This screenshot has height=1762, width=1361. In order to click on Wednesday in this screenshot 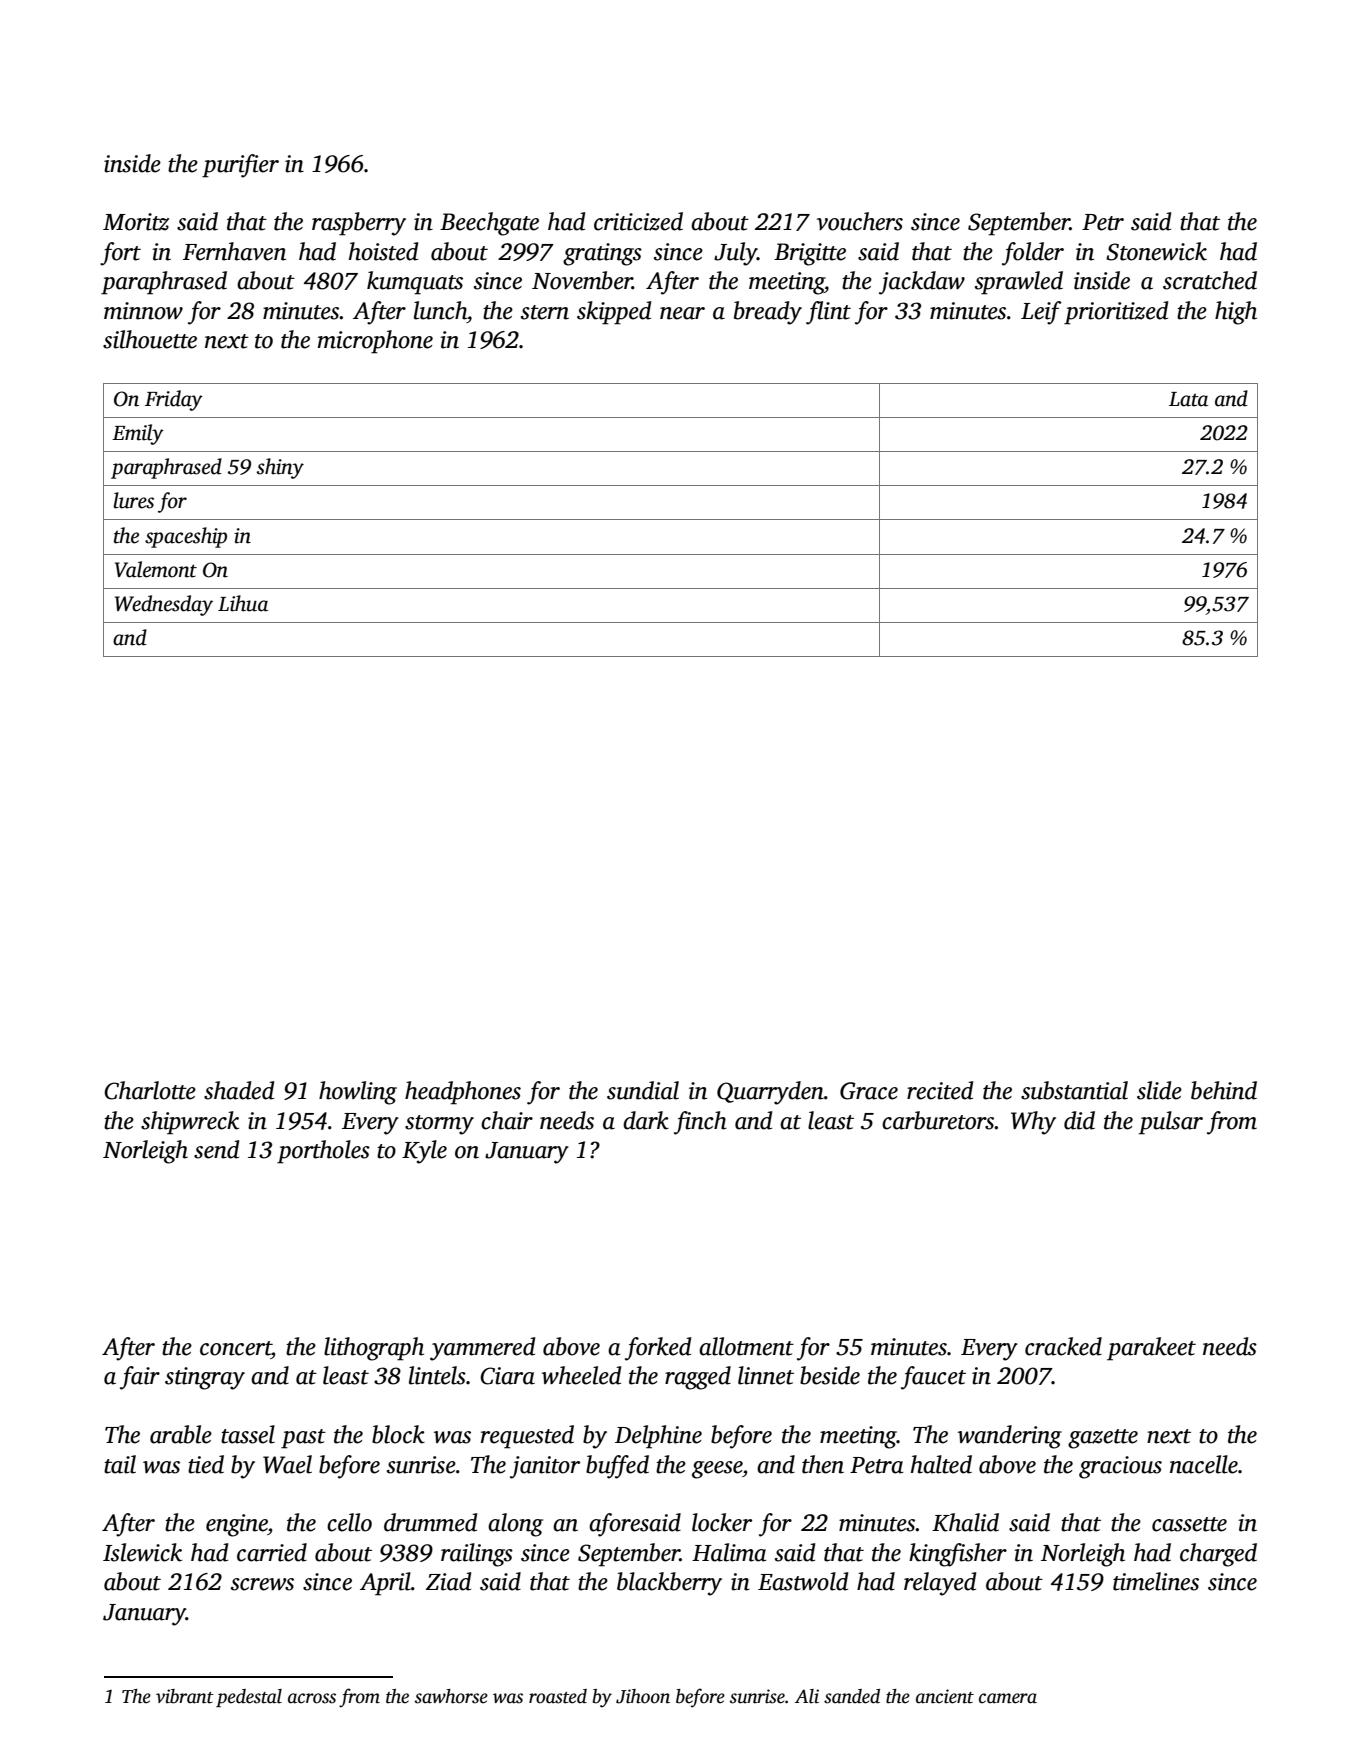, I will do `click(164, 605)`.
